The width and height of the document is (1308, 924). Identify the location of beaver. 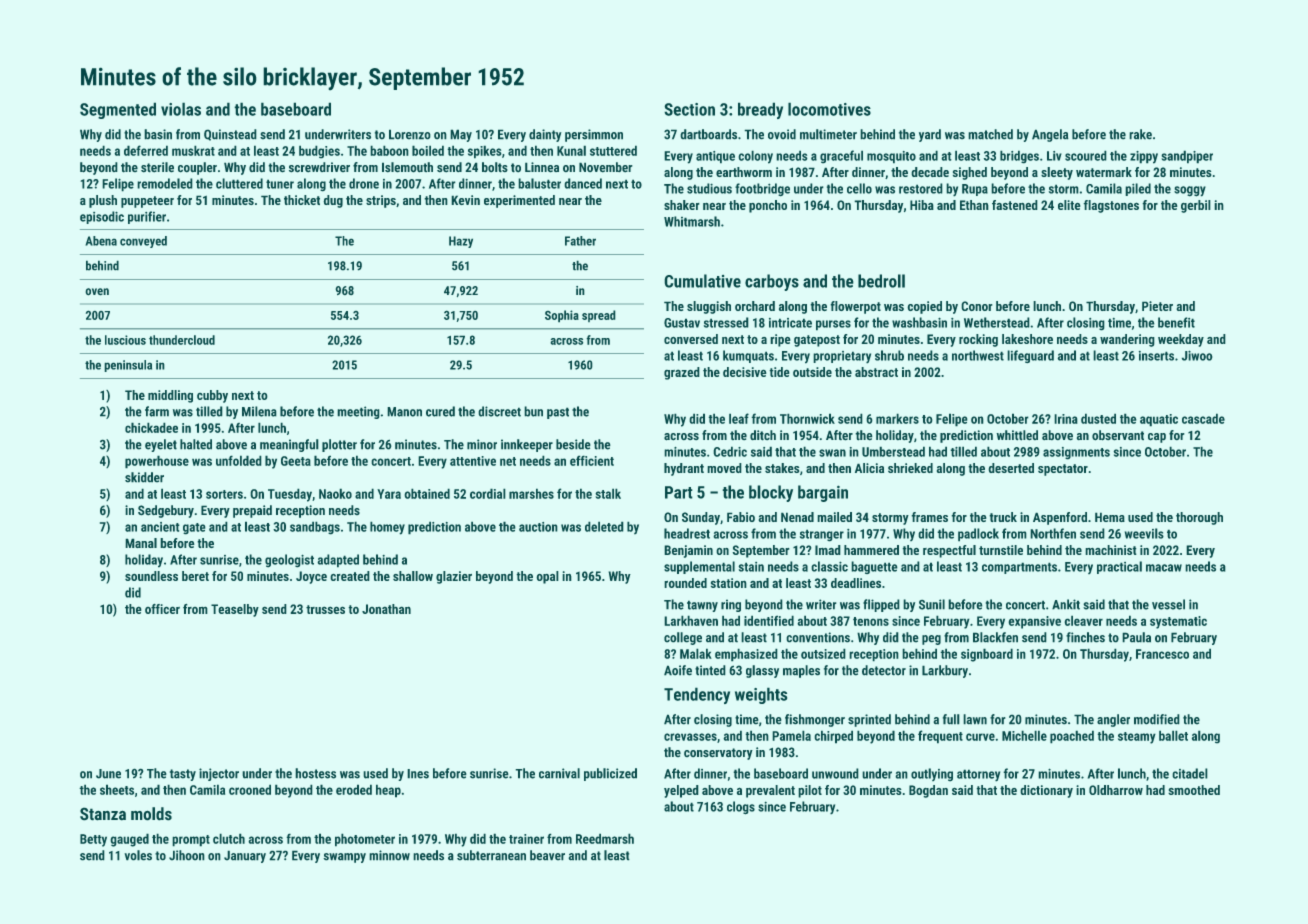
(547, 855).
